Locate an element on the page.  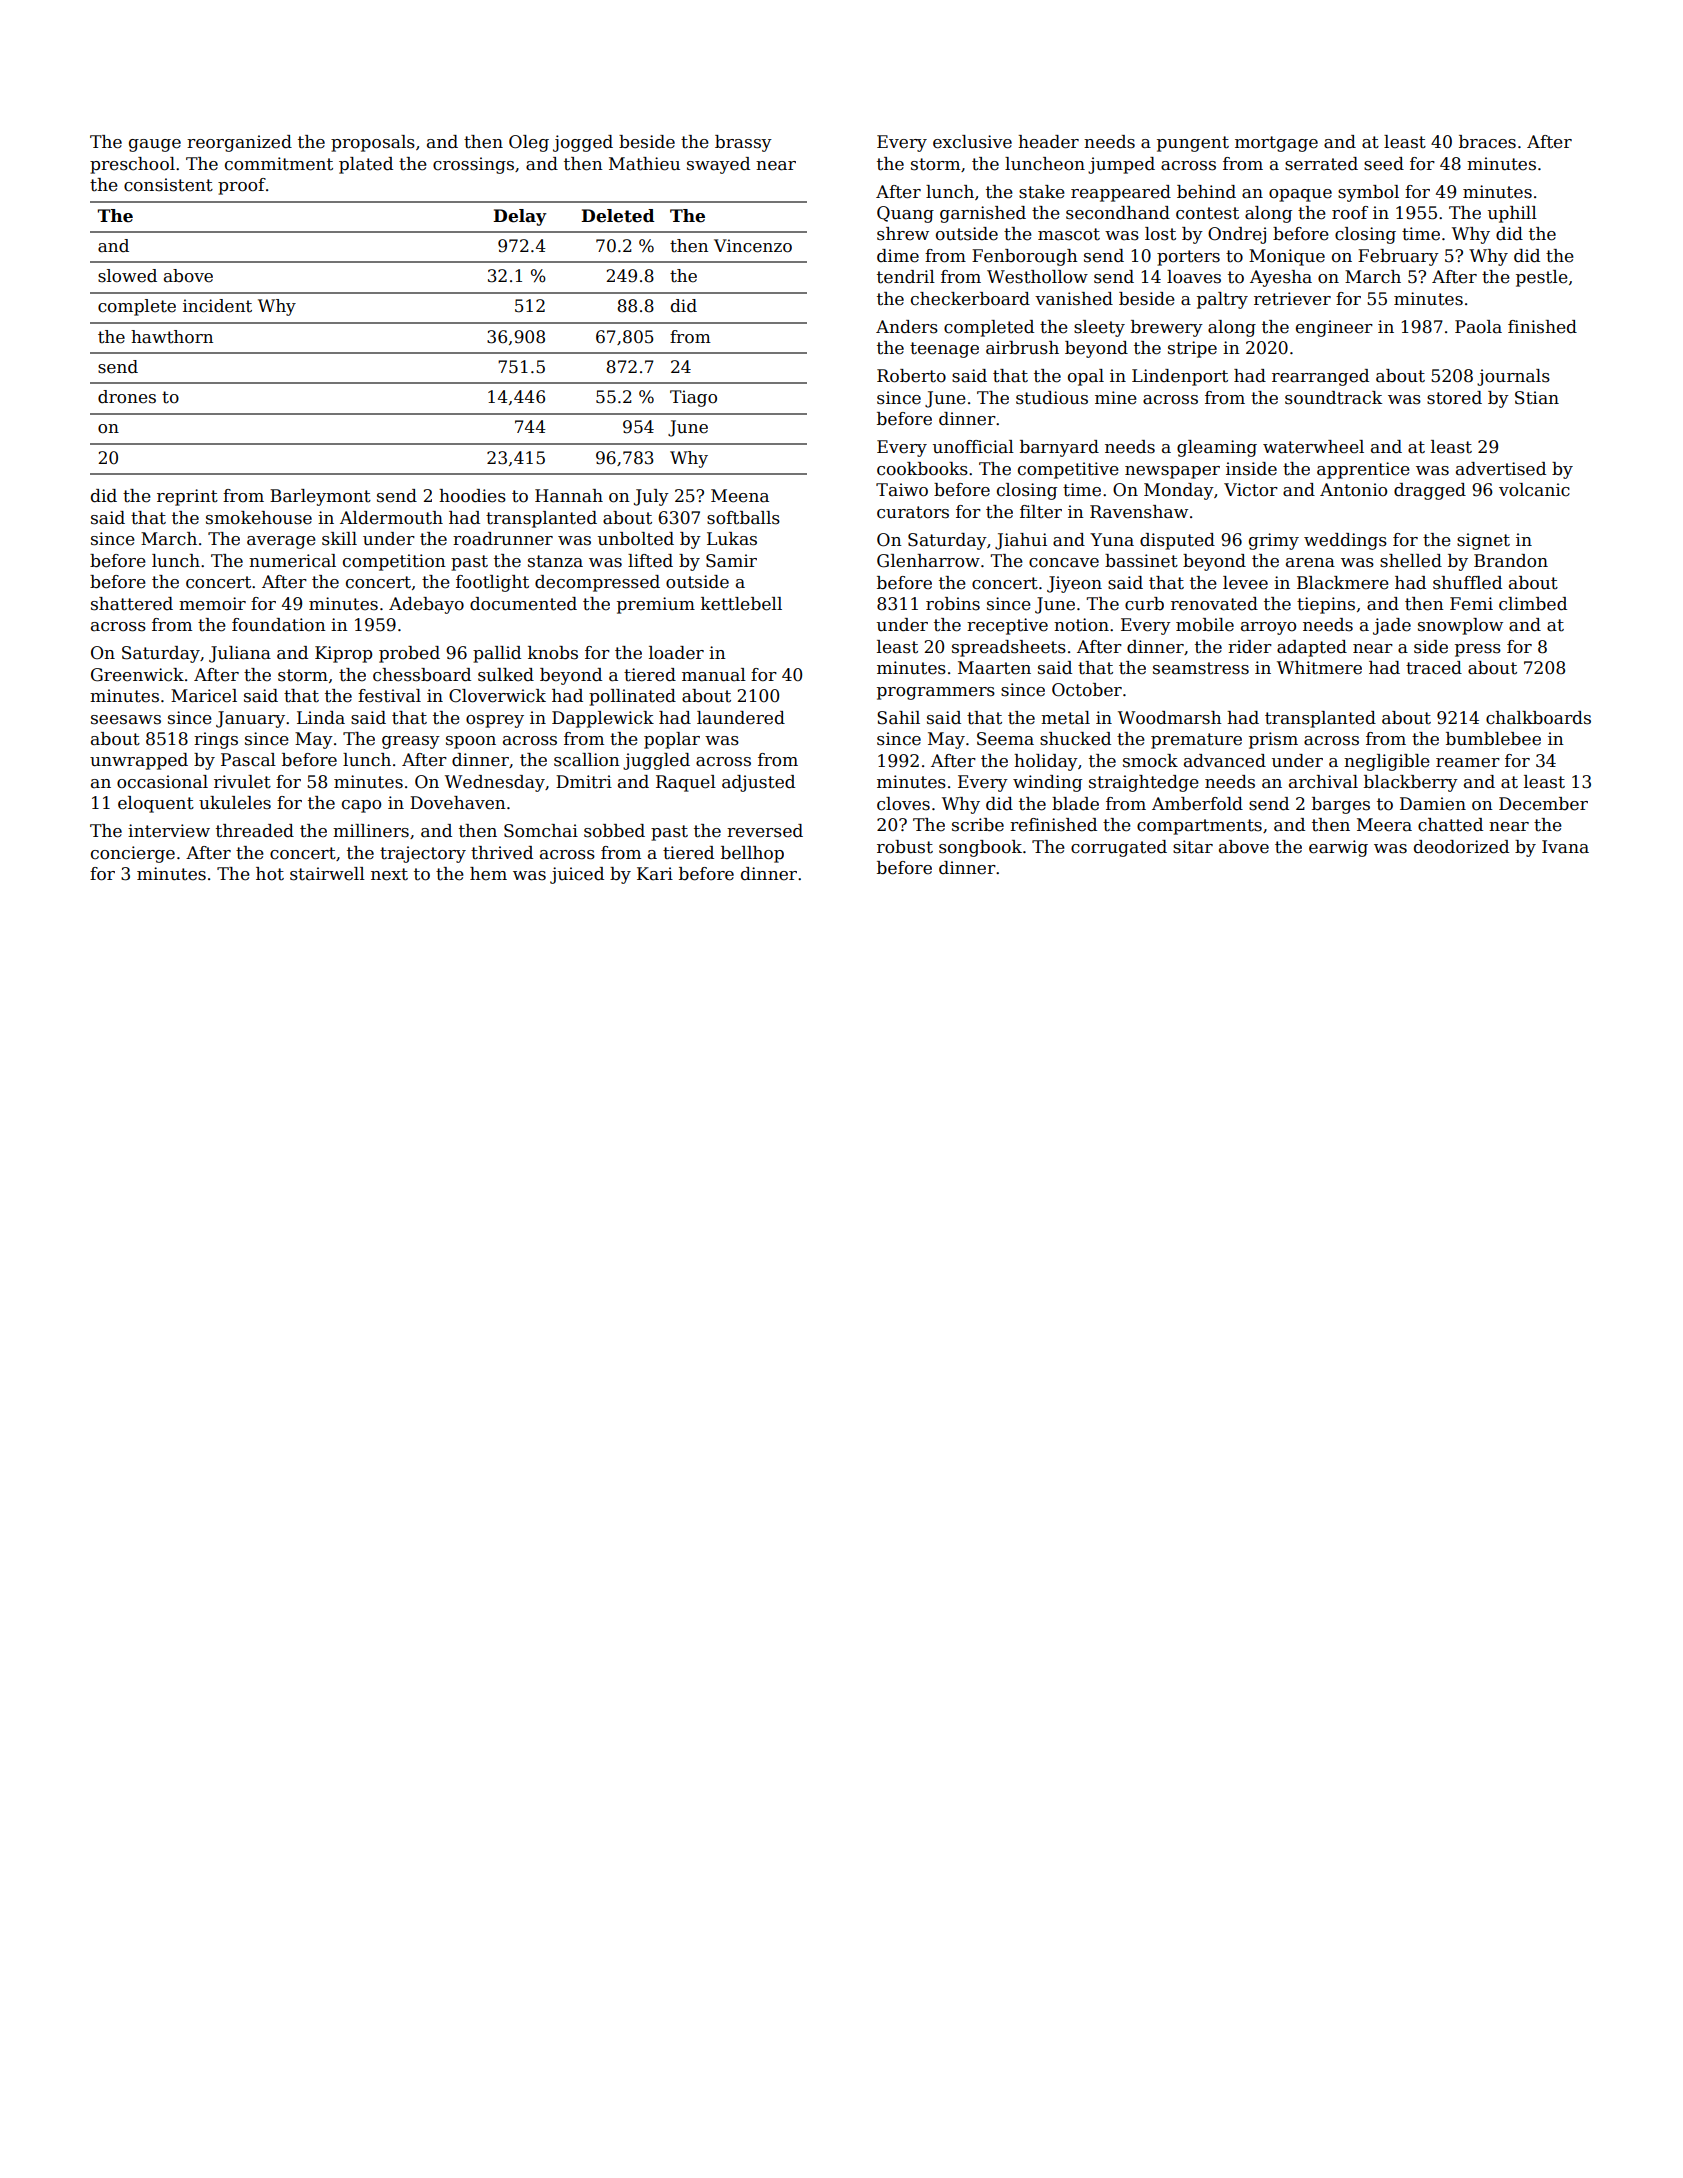
stripe is located at coordinates (1192, 349).
